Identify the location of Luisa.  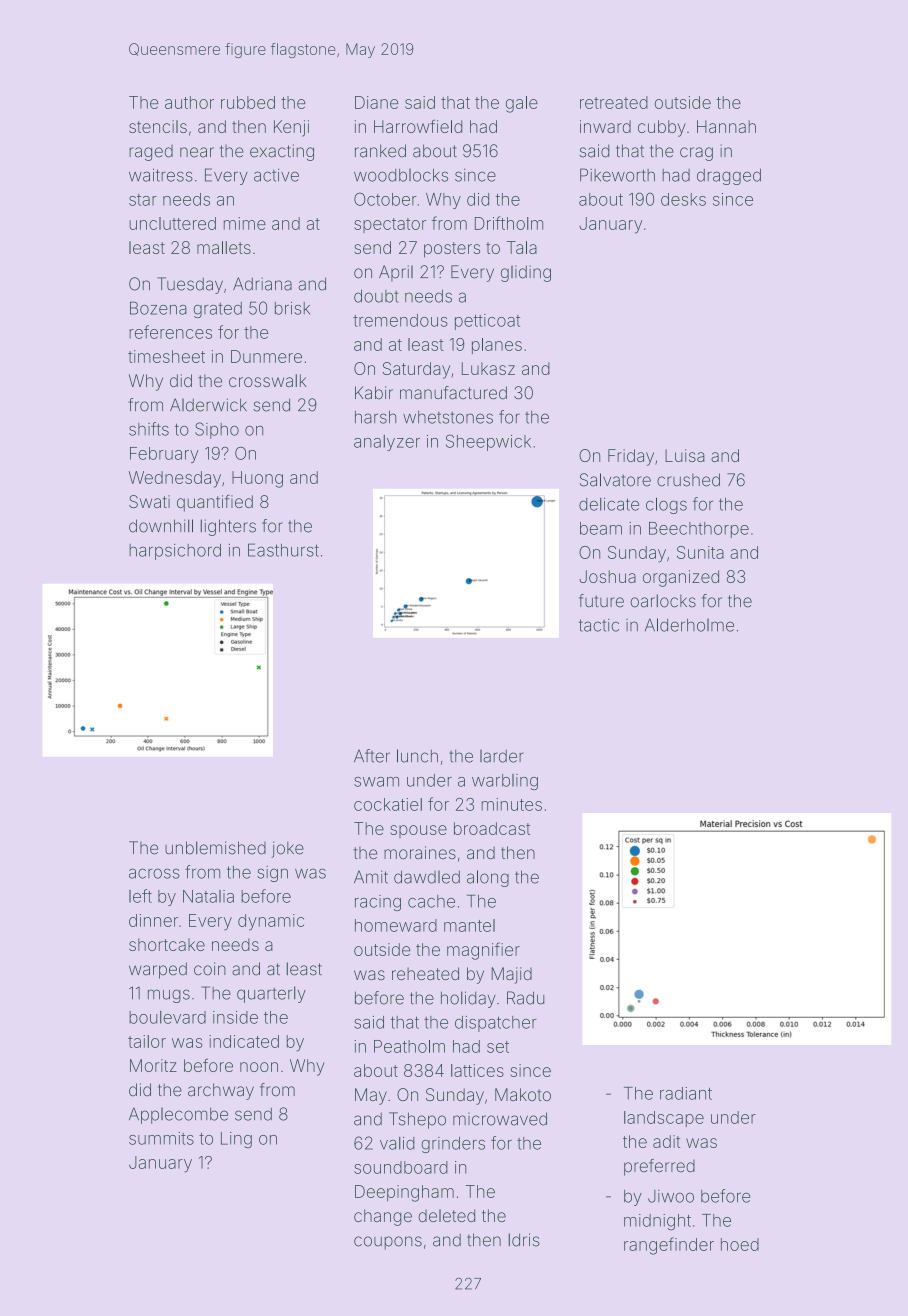
(685, 455).
